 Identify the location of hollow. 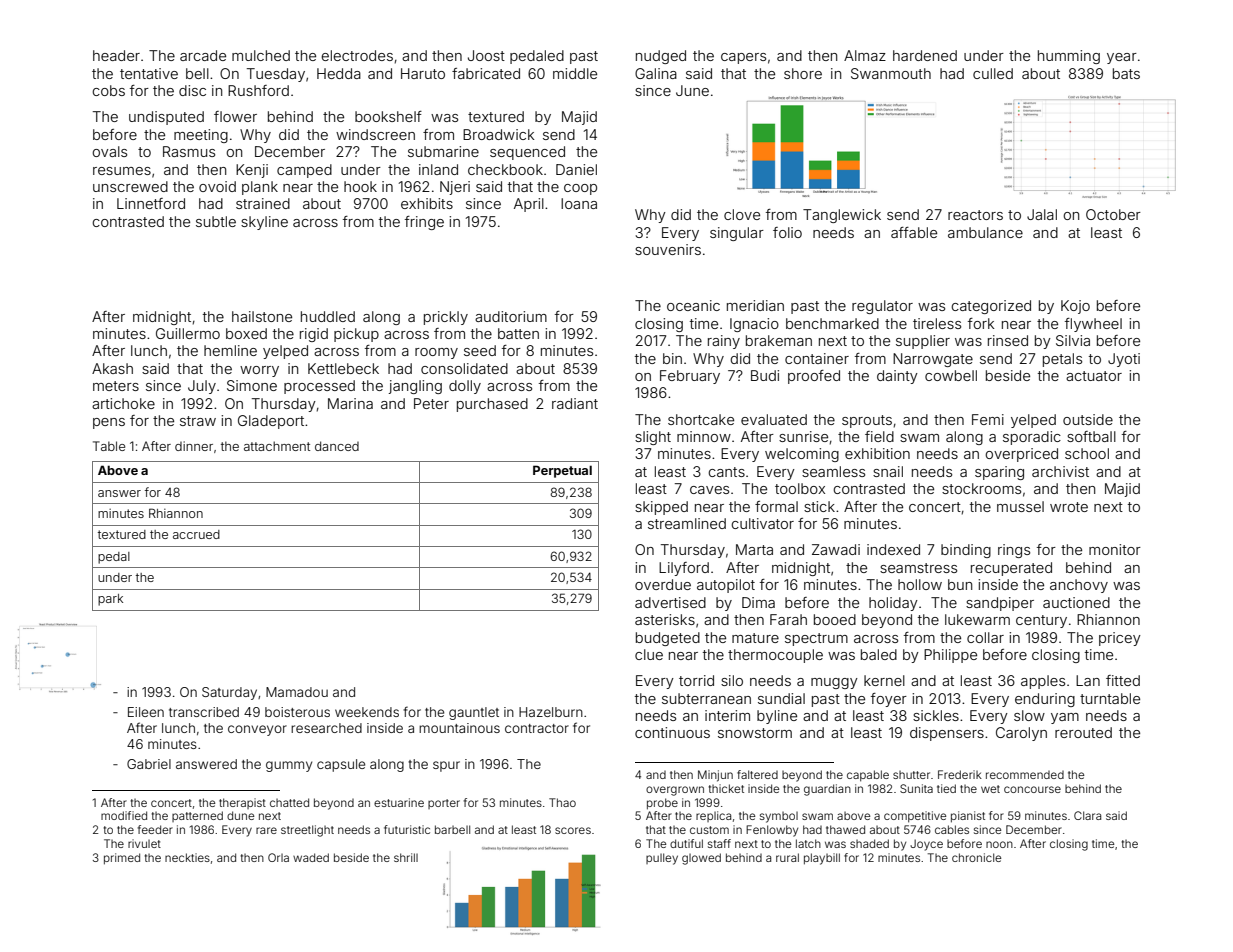
(920, 584).
